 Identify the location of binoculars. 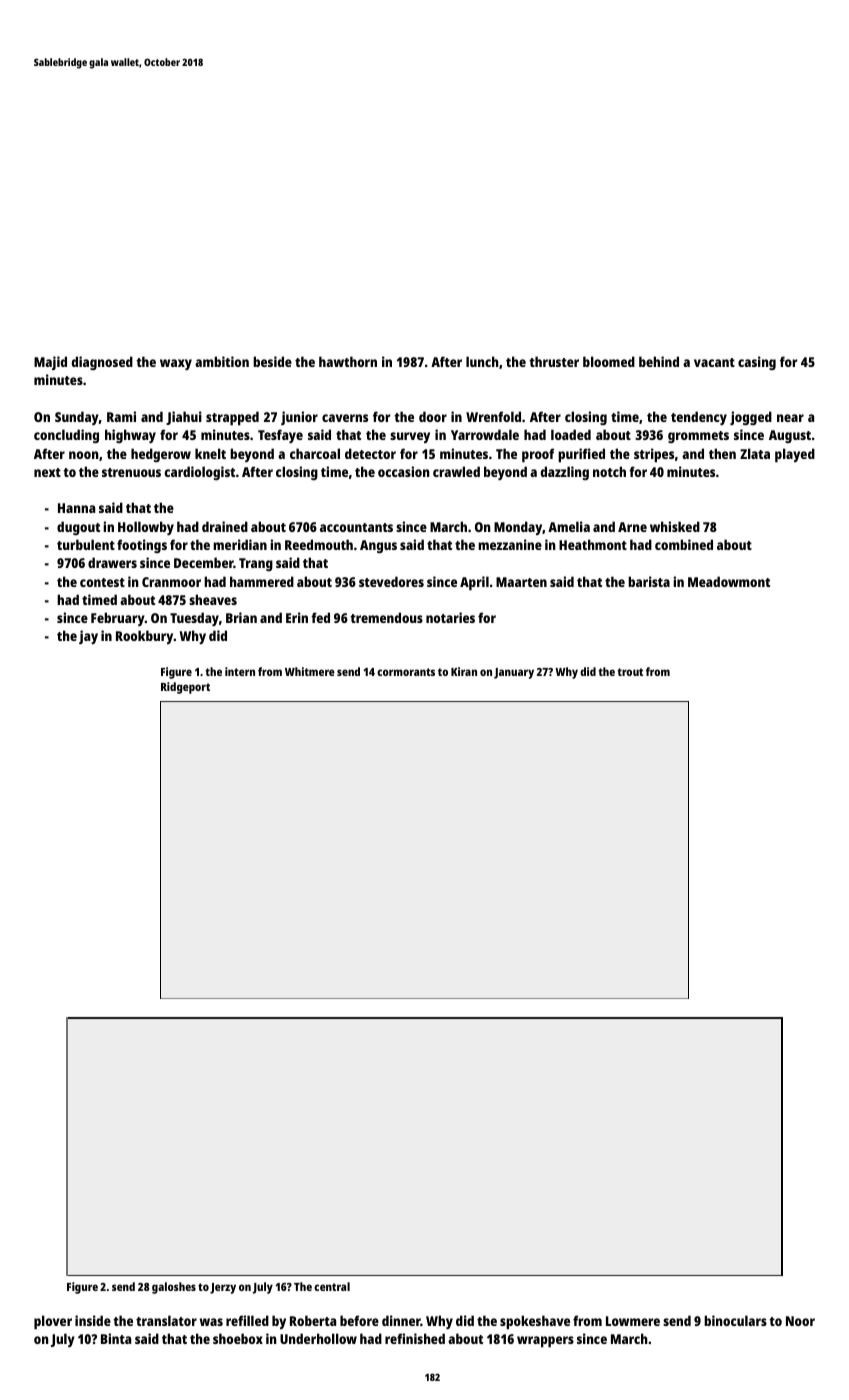
(735, 1320).
